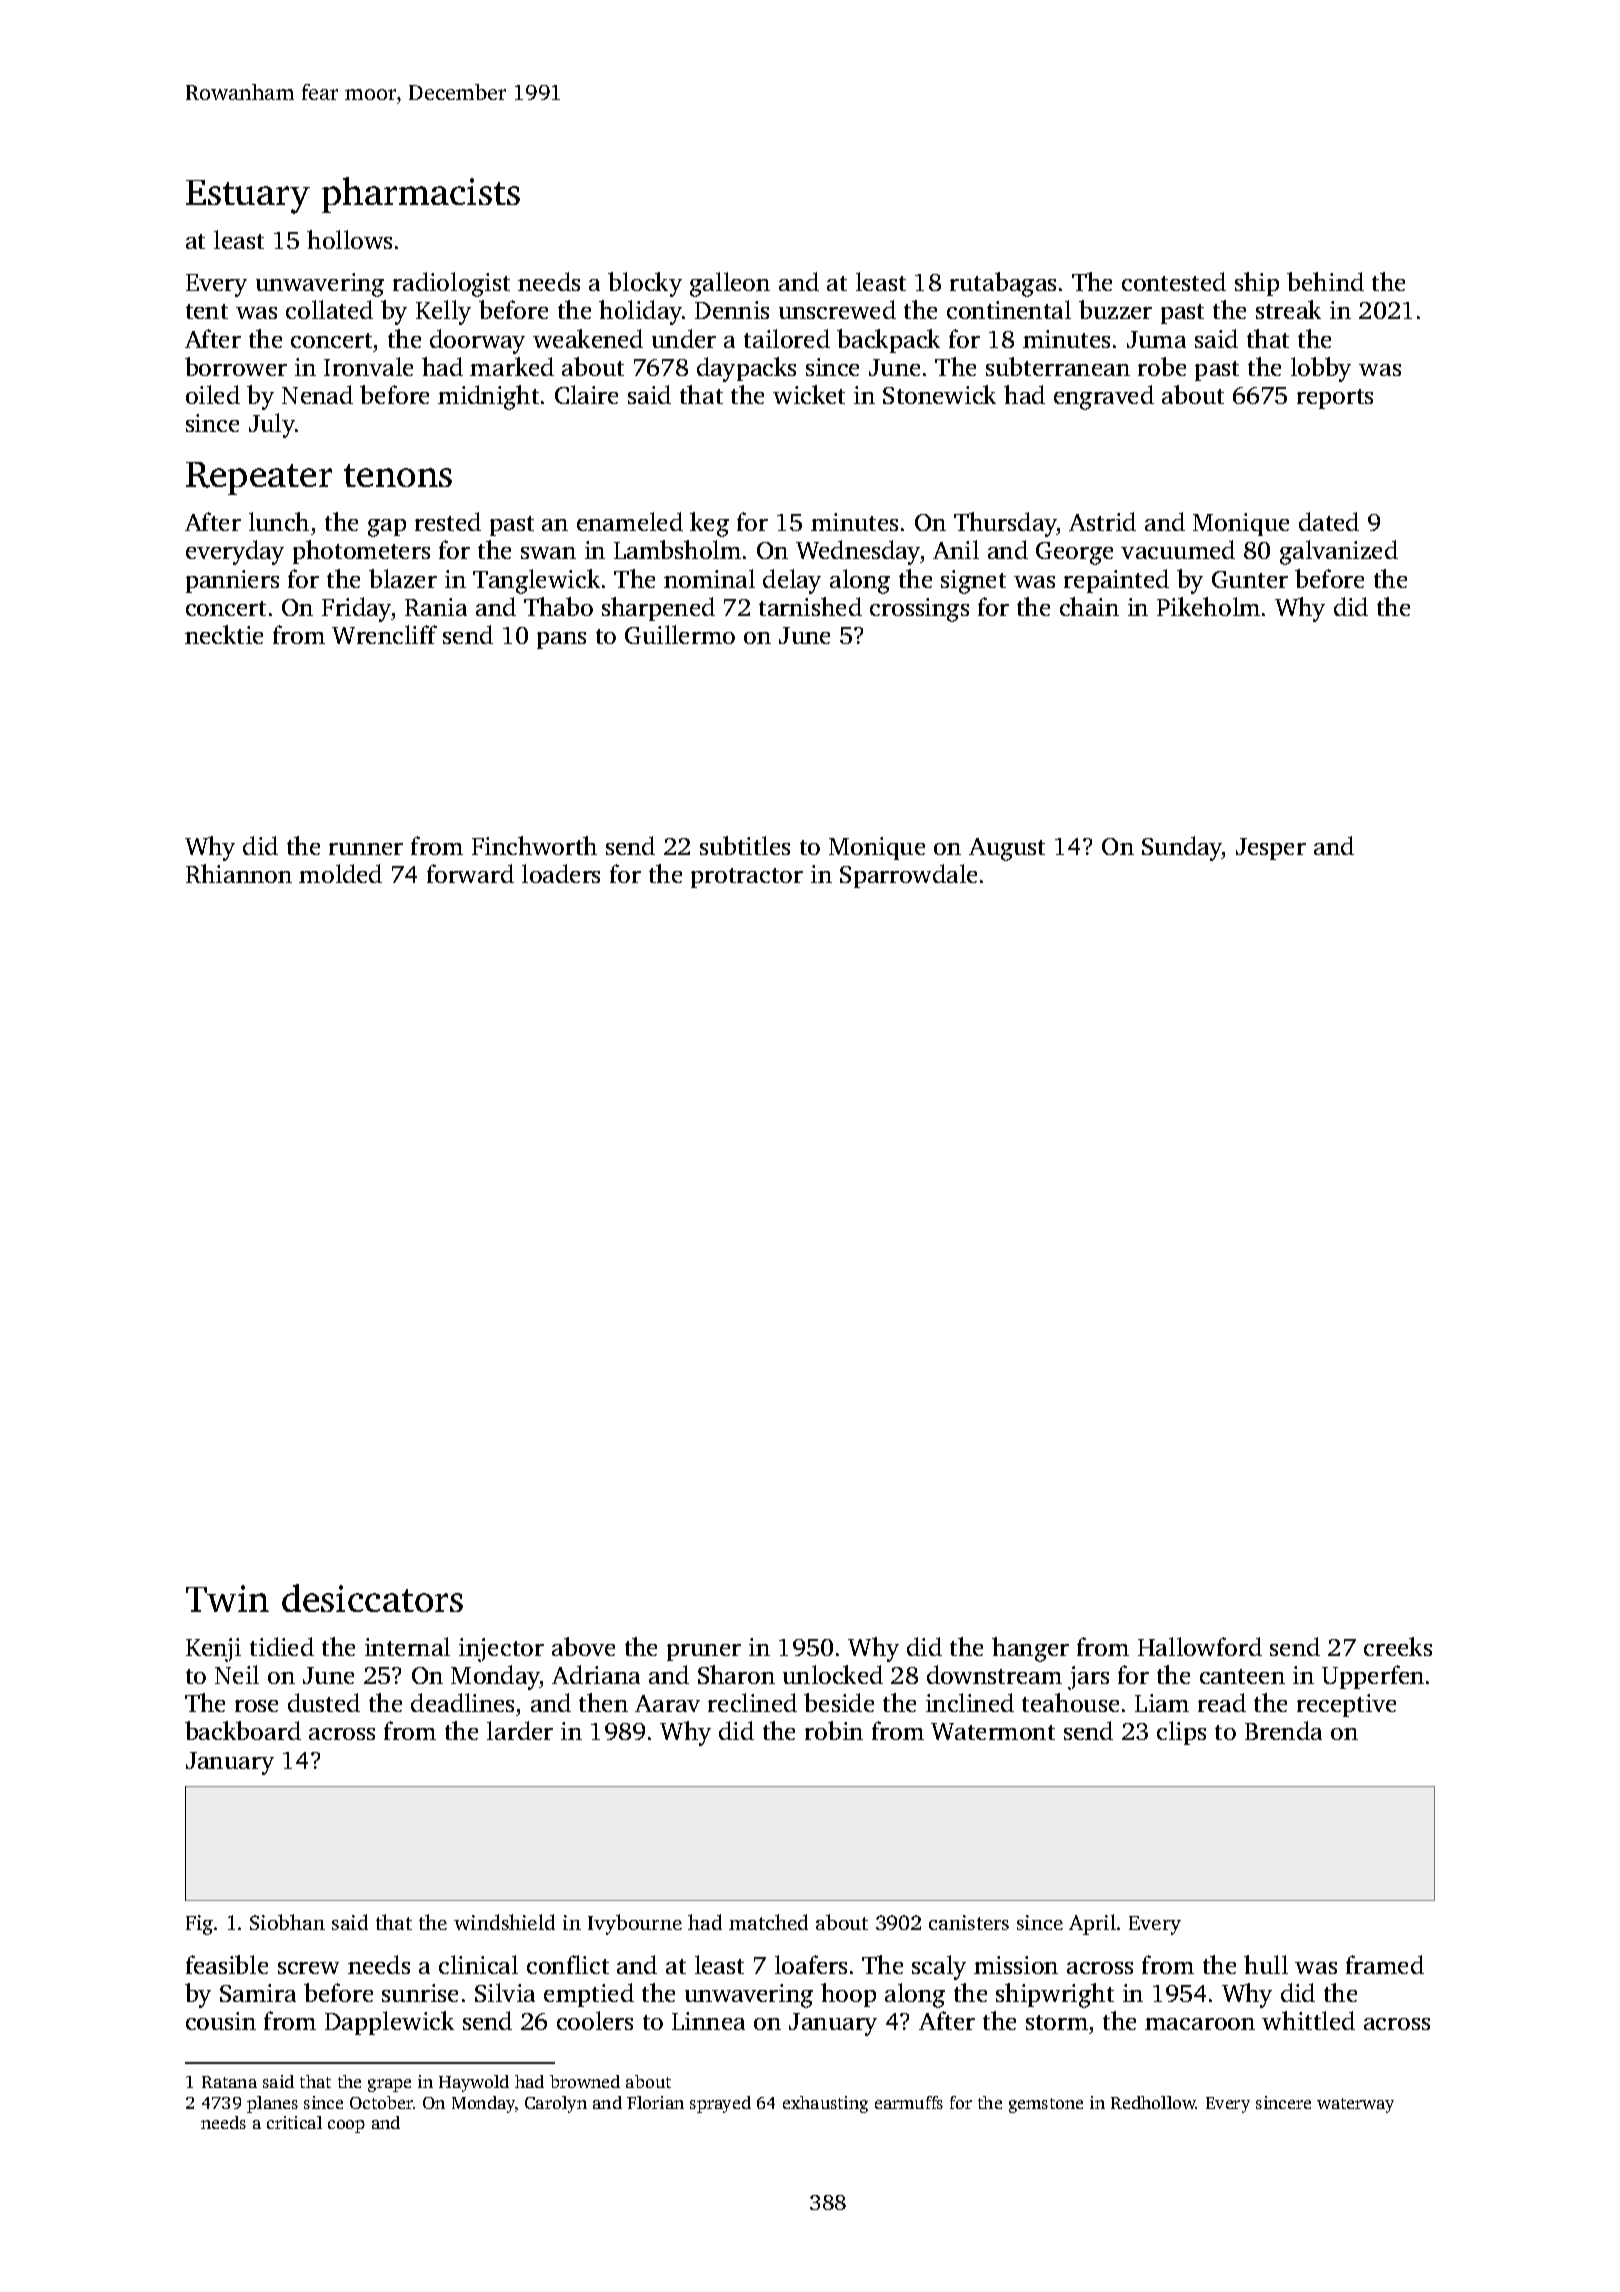 The width and height of the screenshot is (1620, 2292). Describe the element at coordinates (474, 2083) in the screenshot. I see `Haywold` at that location.
